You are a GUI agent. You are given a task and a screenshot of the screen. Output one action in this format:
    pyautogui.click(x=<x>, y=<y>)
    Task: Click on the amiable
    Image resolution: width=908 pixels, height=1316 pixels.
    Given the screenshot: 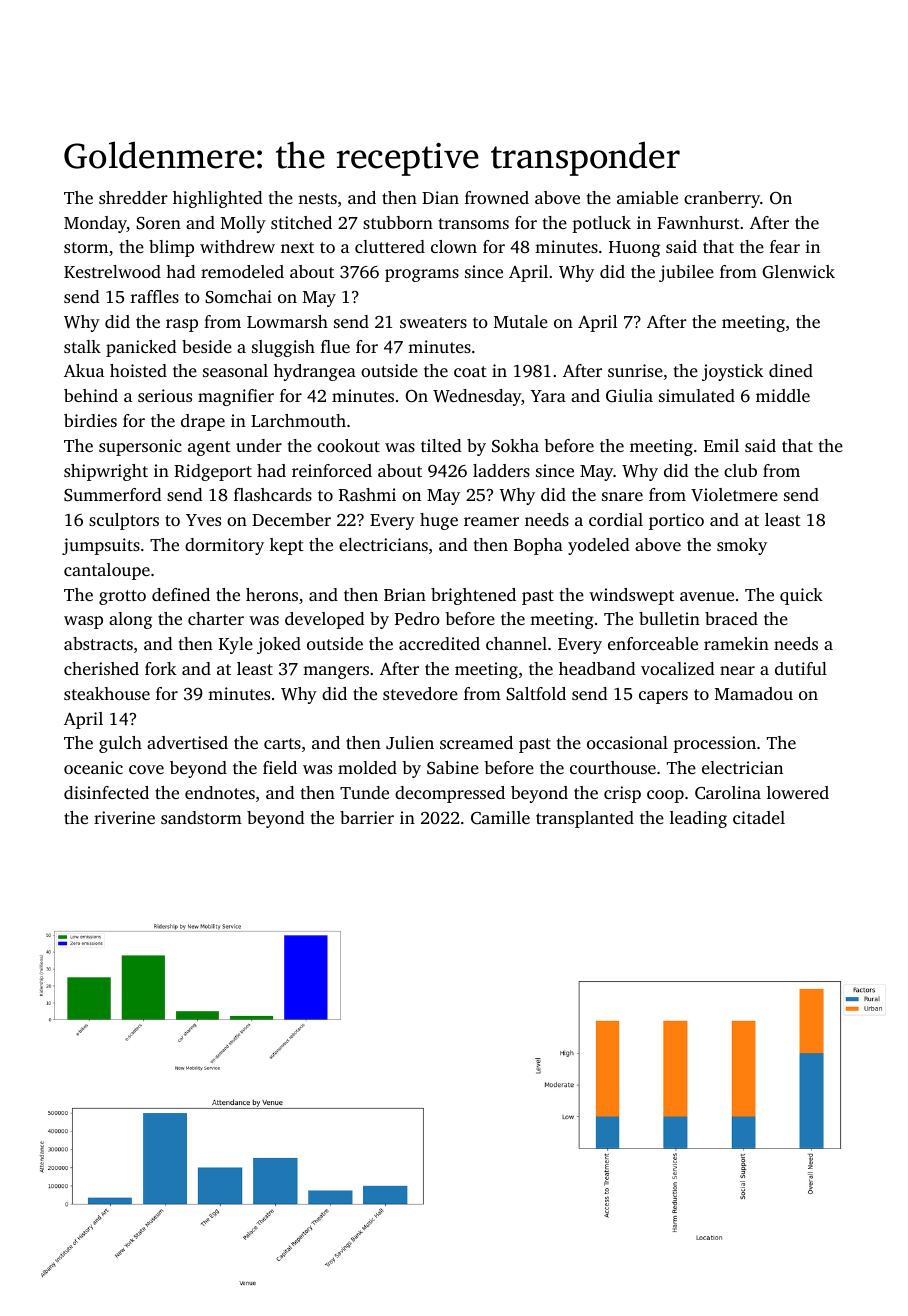 What is the action you would take?
    pyautogui.click(x=647, y=197)
